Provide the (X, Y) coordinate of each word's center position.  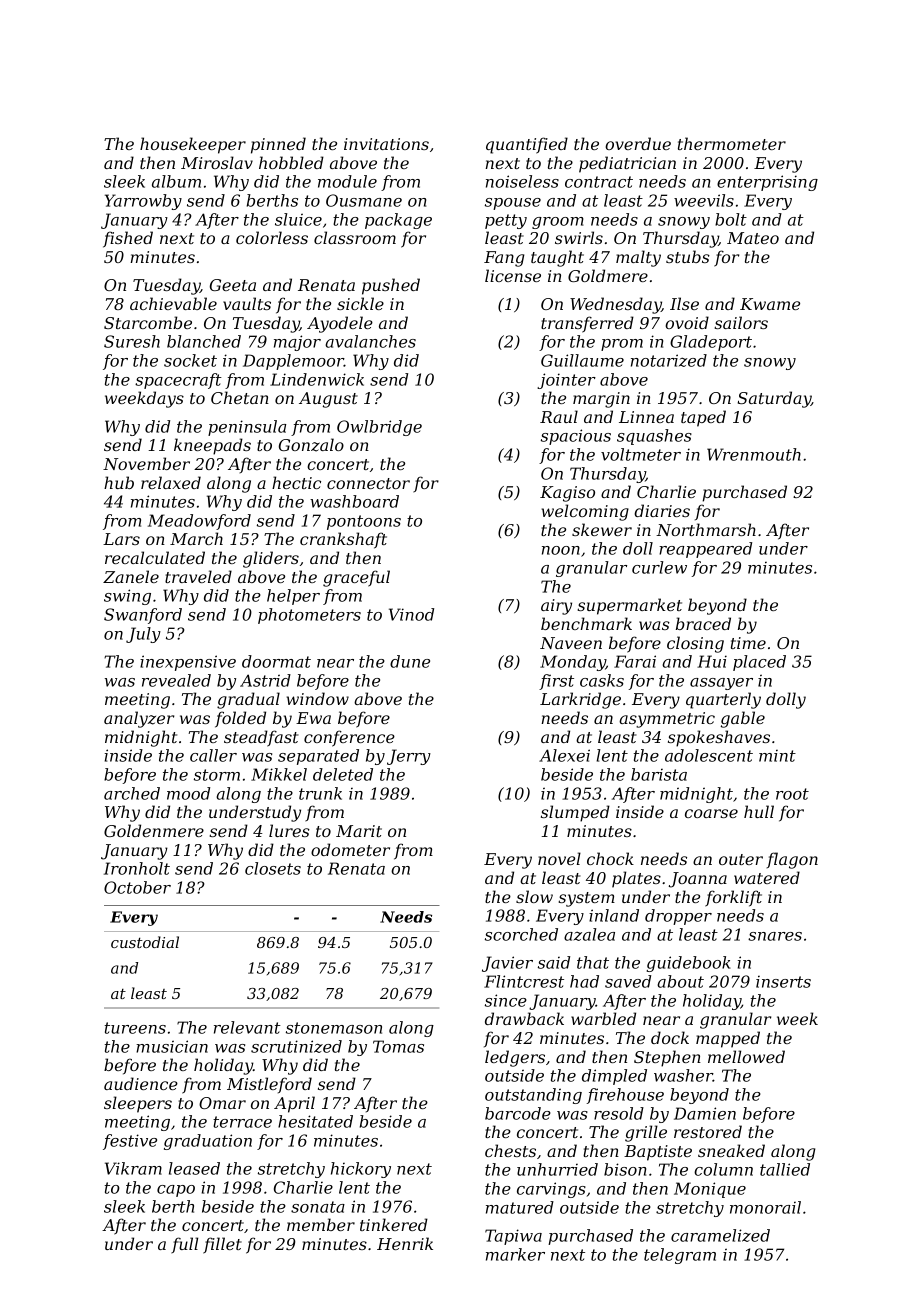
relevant (247, 1027)
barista (659, 774)
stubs (688, 256)
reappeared (705, 550)
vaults (247, 303)
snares (775, 936)
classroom (355, 237)
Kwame (770, 304)
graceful (356, 578)
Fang (504, 259)
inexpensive (188, 663)
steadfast (261, 738)
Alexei (564, 755)
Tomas (398, 1046)
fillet (222, 1245)
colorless (272, 237)
